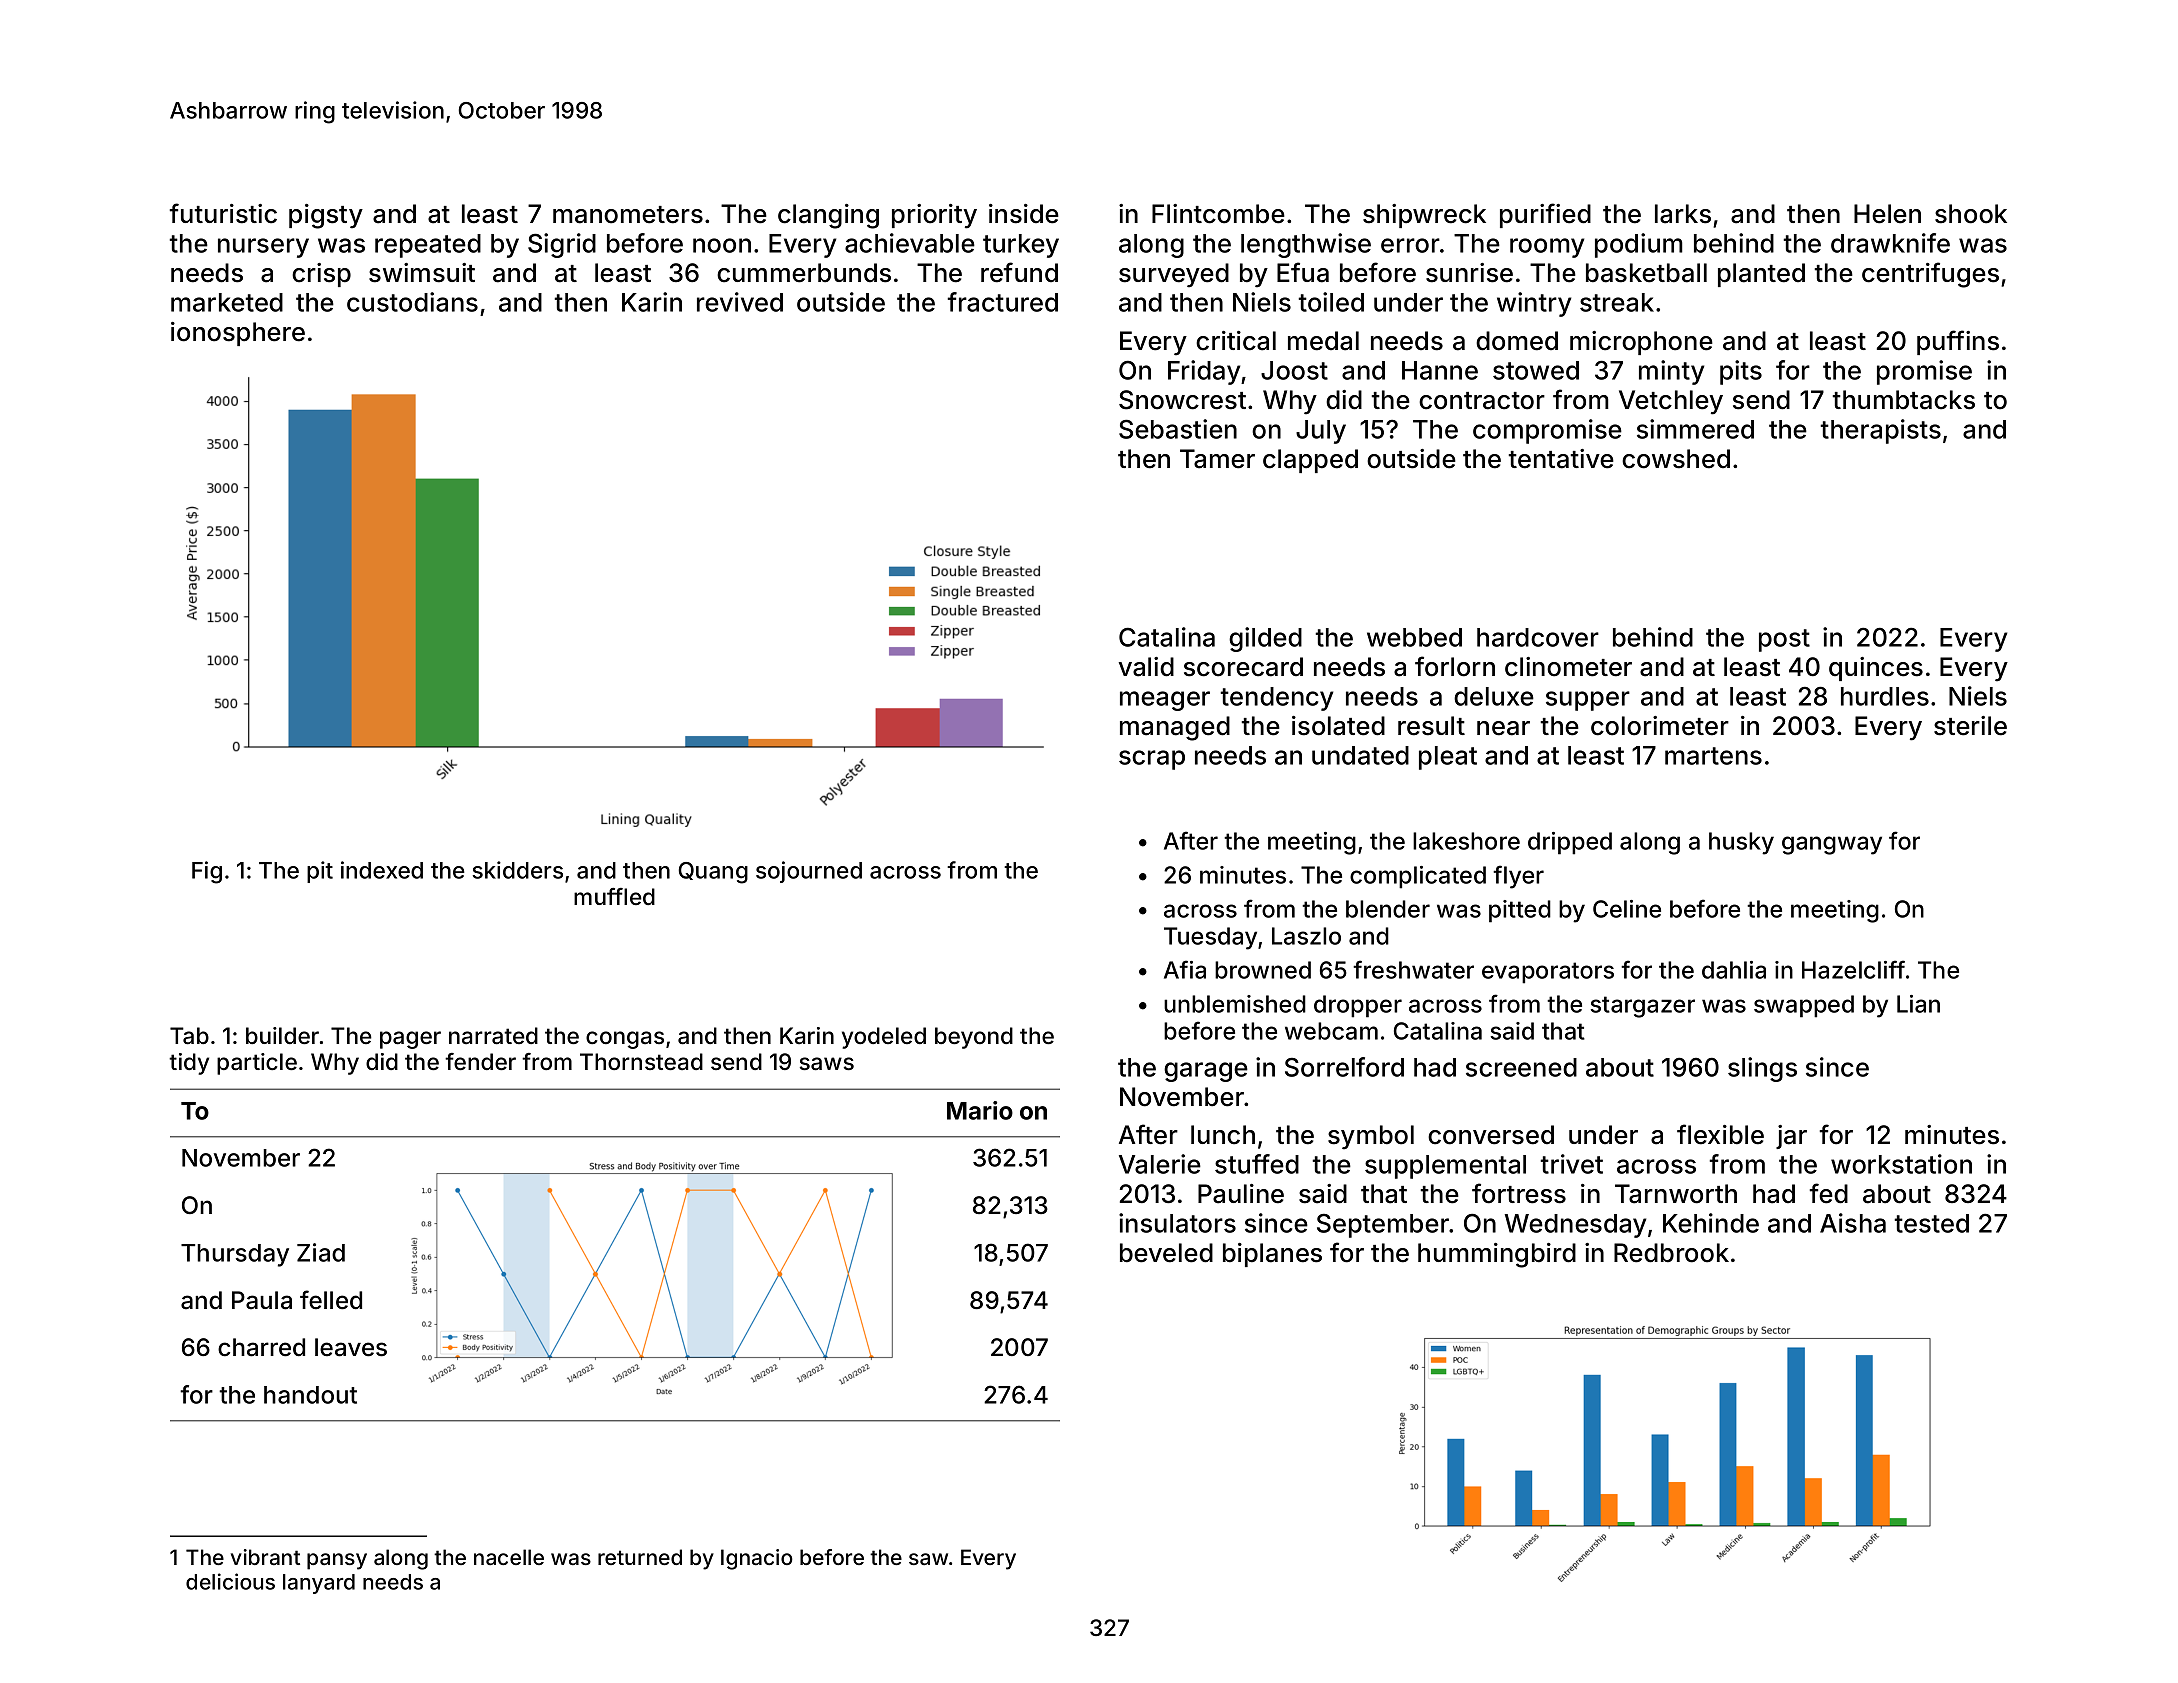  What do you see at coordinates (1448, 758) in the image?
I see `pleat` at bounding box center [1448, 758].
